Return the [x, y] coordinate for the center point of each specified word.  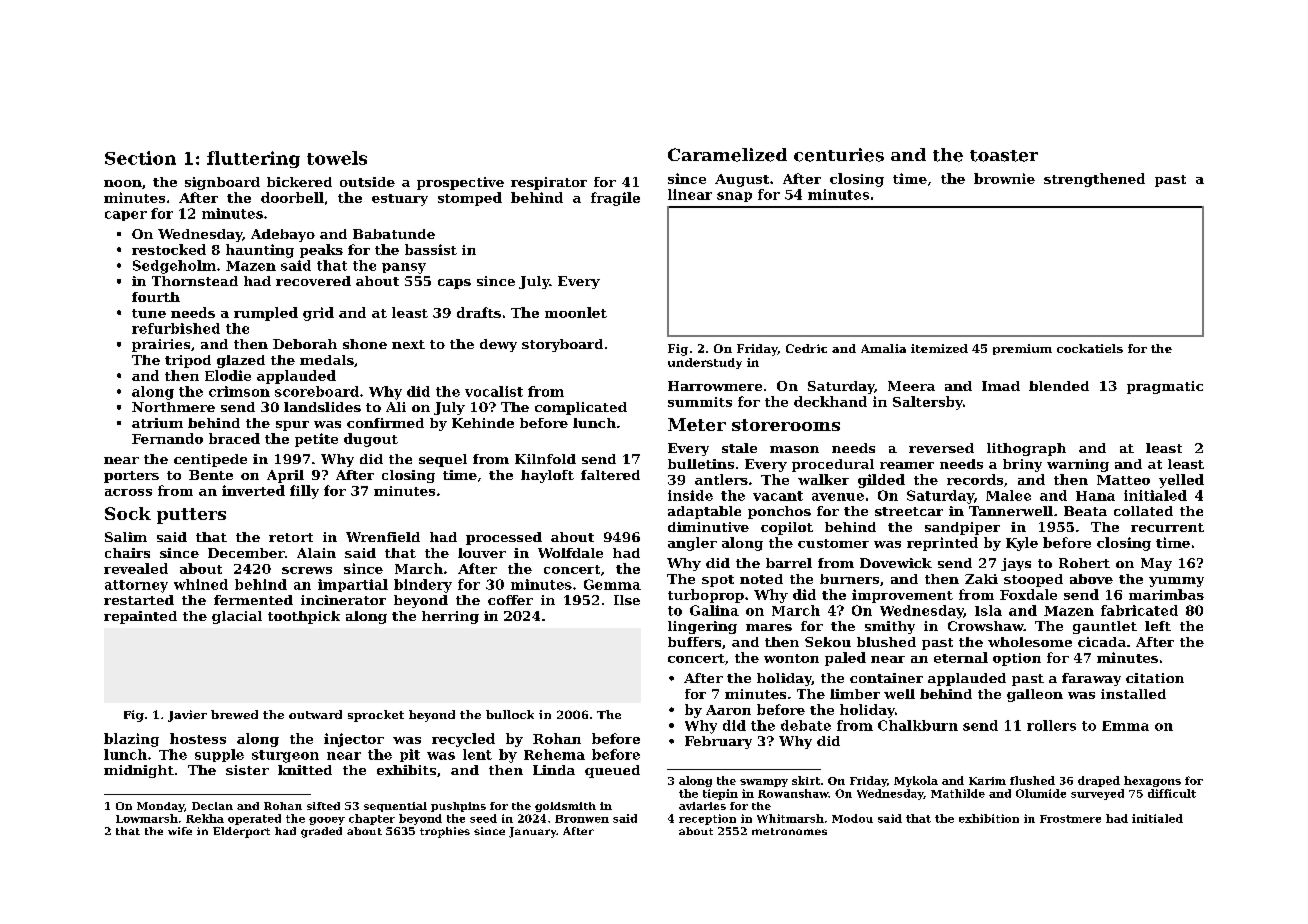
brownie [1004, 178]
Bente [211, 475]
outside [367, 182]
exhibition [989, 818]
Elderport [241, 832]
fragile [615, 199]
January [532, 832]
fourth [156, 297]
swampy [764, 783]
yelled [1181, 481]
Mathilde [958, 793]
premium [1022, 349]
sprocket [376, 716]
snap [734, 197]
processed [504, 538]
